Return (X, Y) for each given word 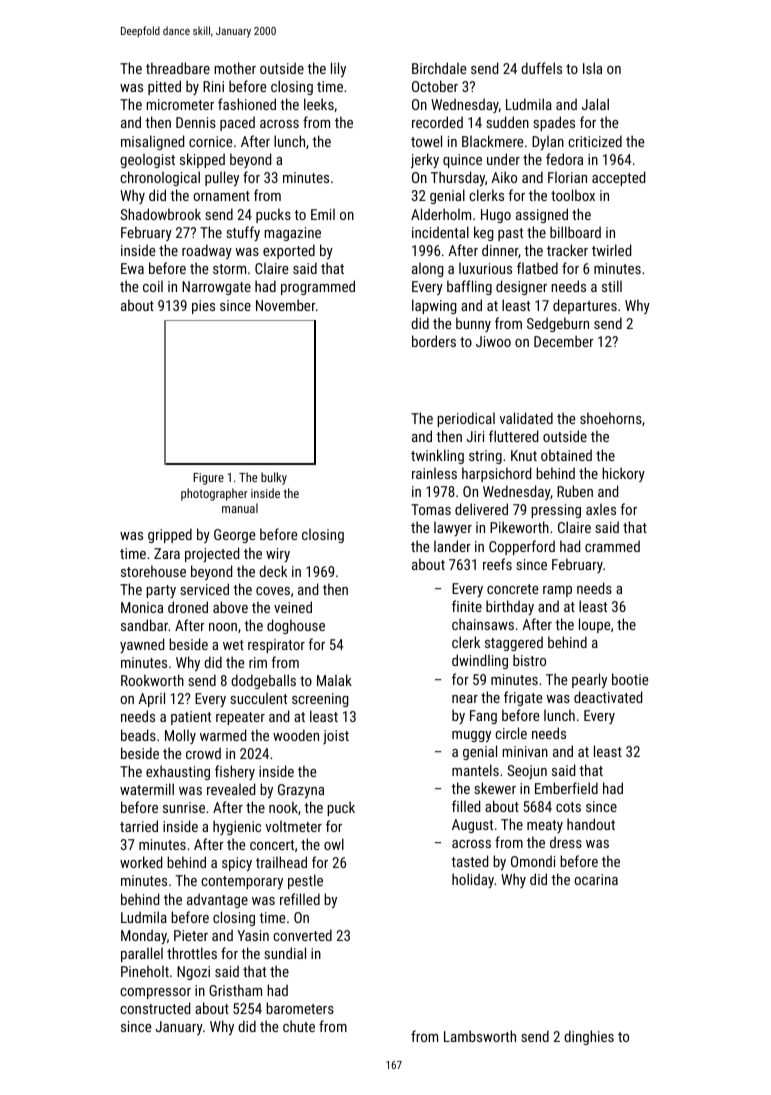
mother (235, 68)
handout (591, 824)
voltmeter (293, 826)
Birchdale (439, 68)
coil (153, 286)
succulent (258, 698)
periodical (466, 419)
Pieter (191, 935)
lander (452, 546)
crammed (612, 546)
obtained (566, 455)
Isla (592, 68)
